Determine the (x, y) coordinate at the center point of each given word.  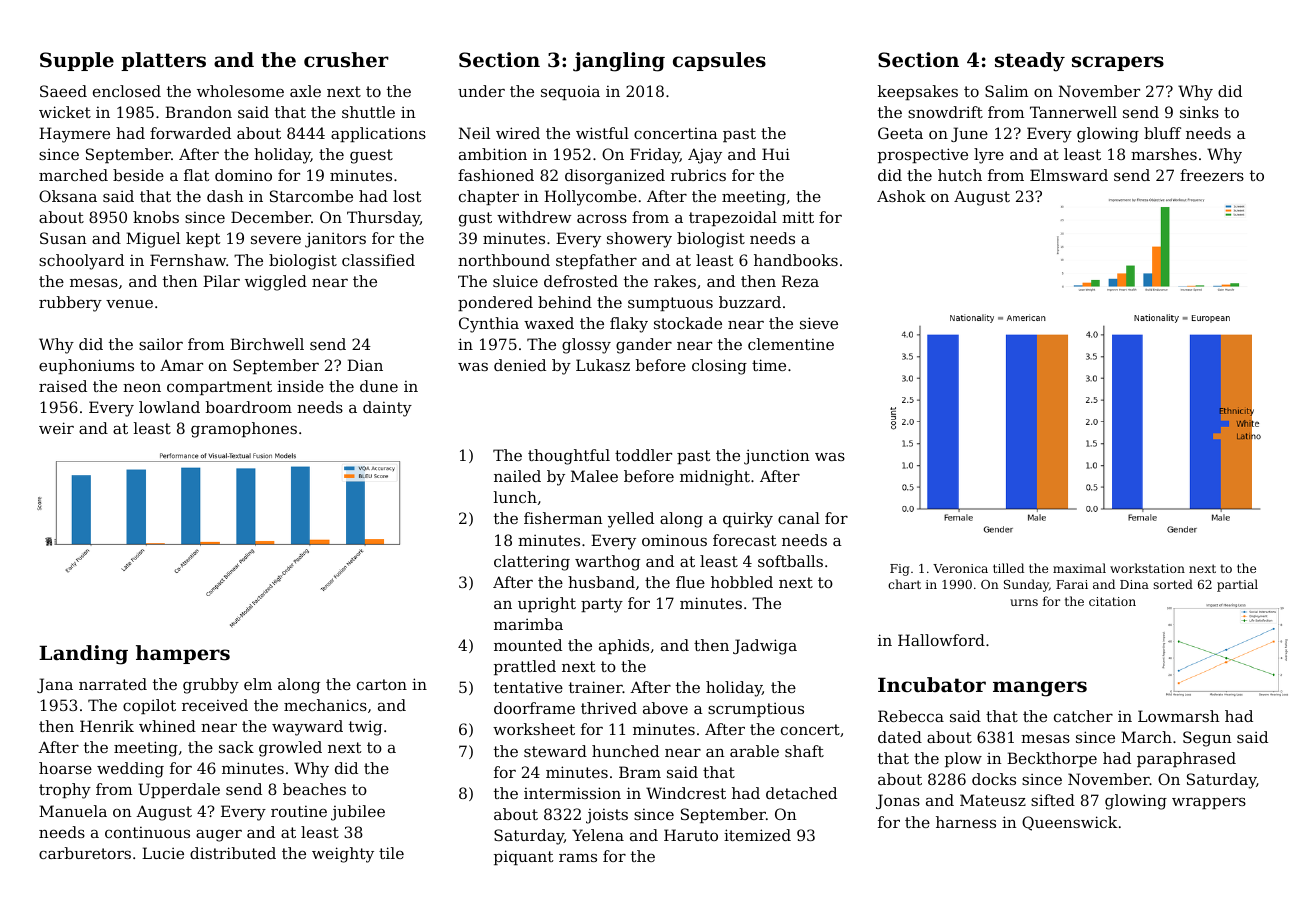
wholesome (240, 91)
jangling (619, 62)
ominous (674, 540)
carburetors (85, 853)
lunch (515, 497)
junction (777, 457)
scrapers (1118, 63)
